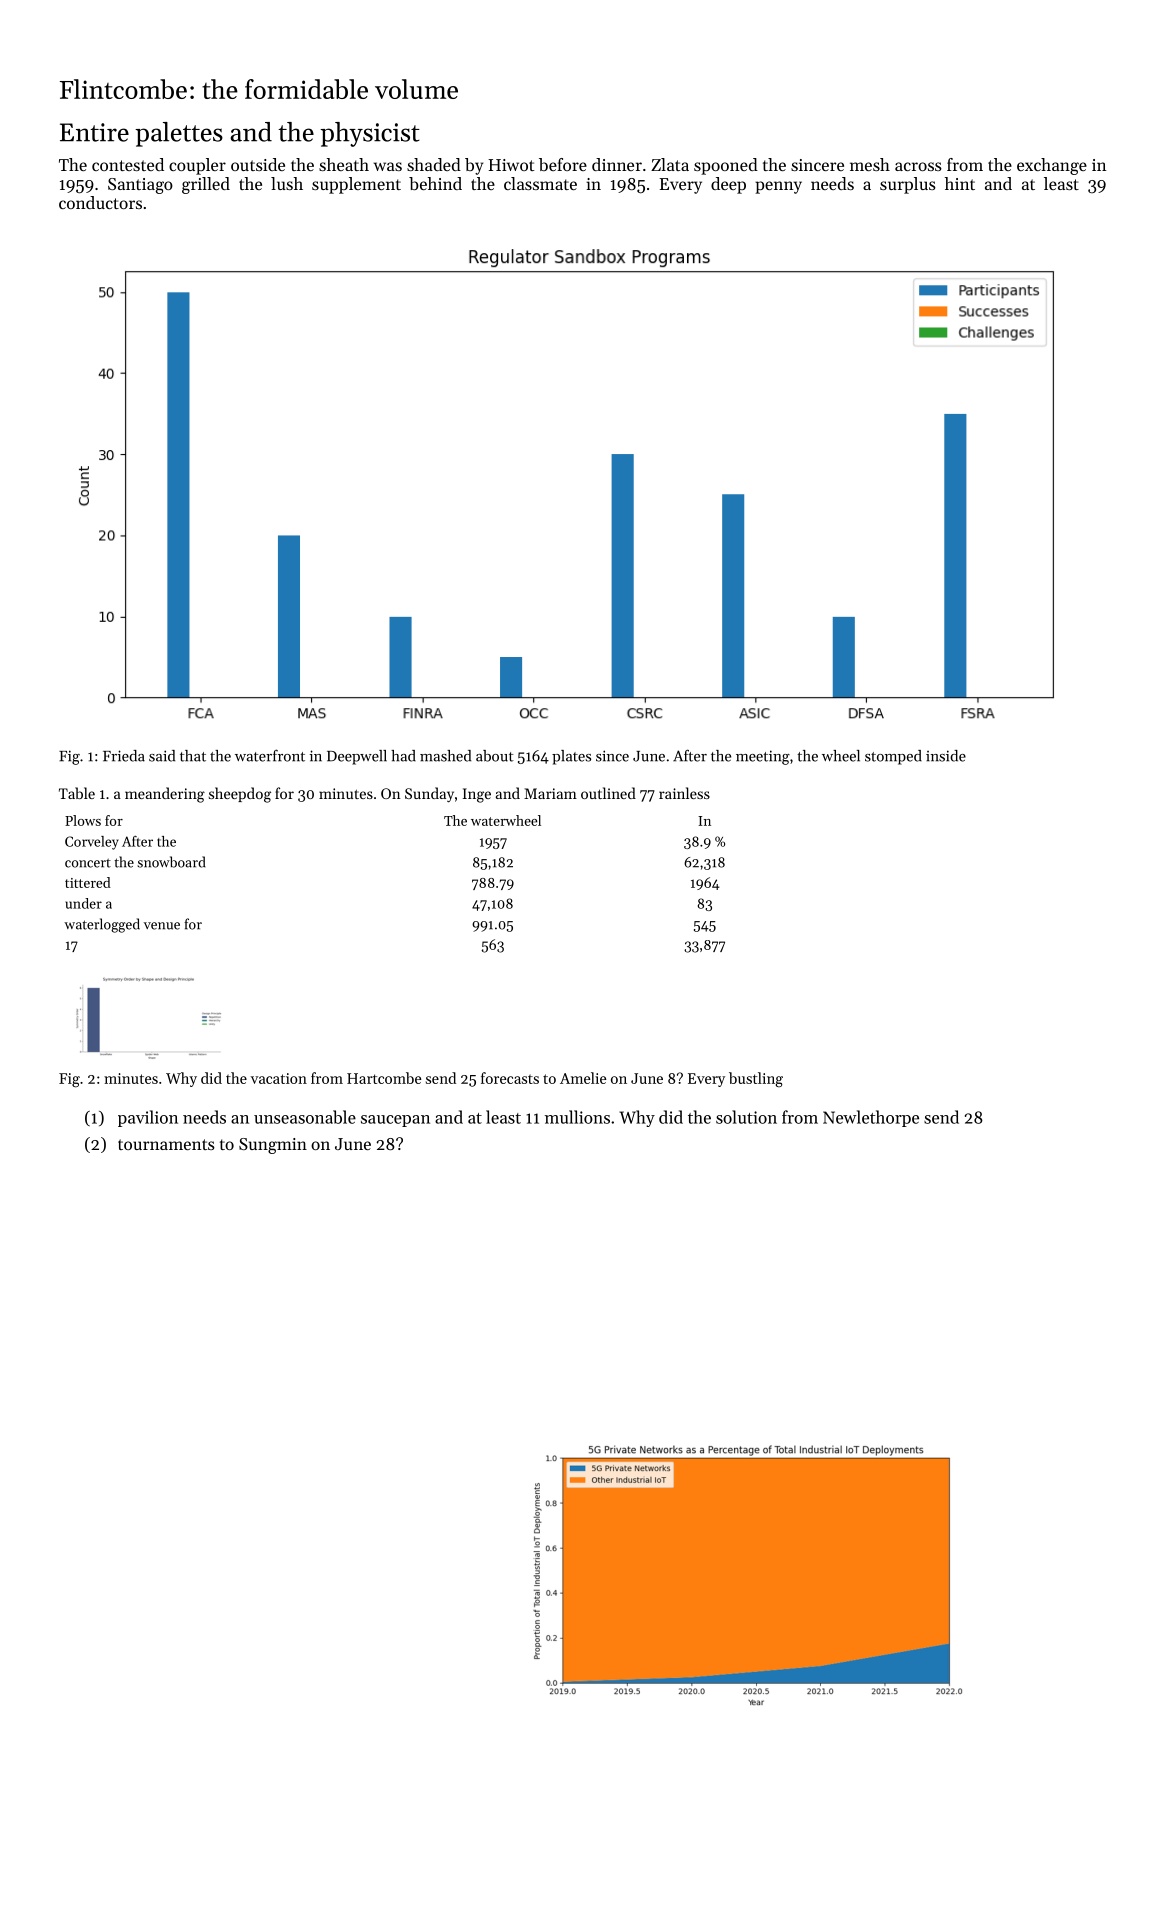 The height and width of the image is (1918, 1165). Describe the element at coordinates (162, 926) in the image. I see `venue` at that location.
